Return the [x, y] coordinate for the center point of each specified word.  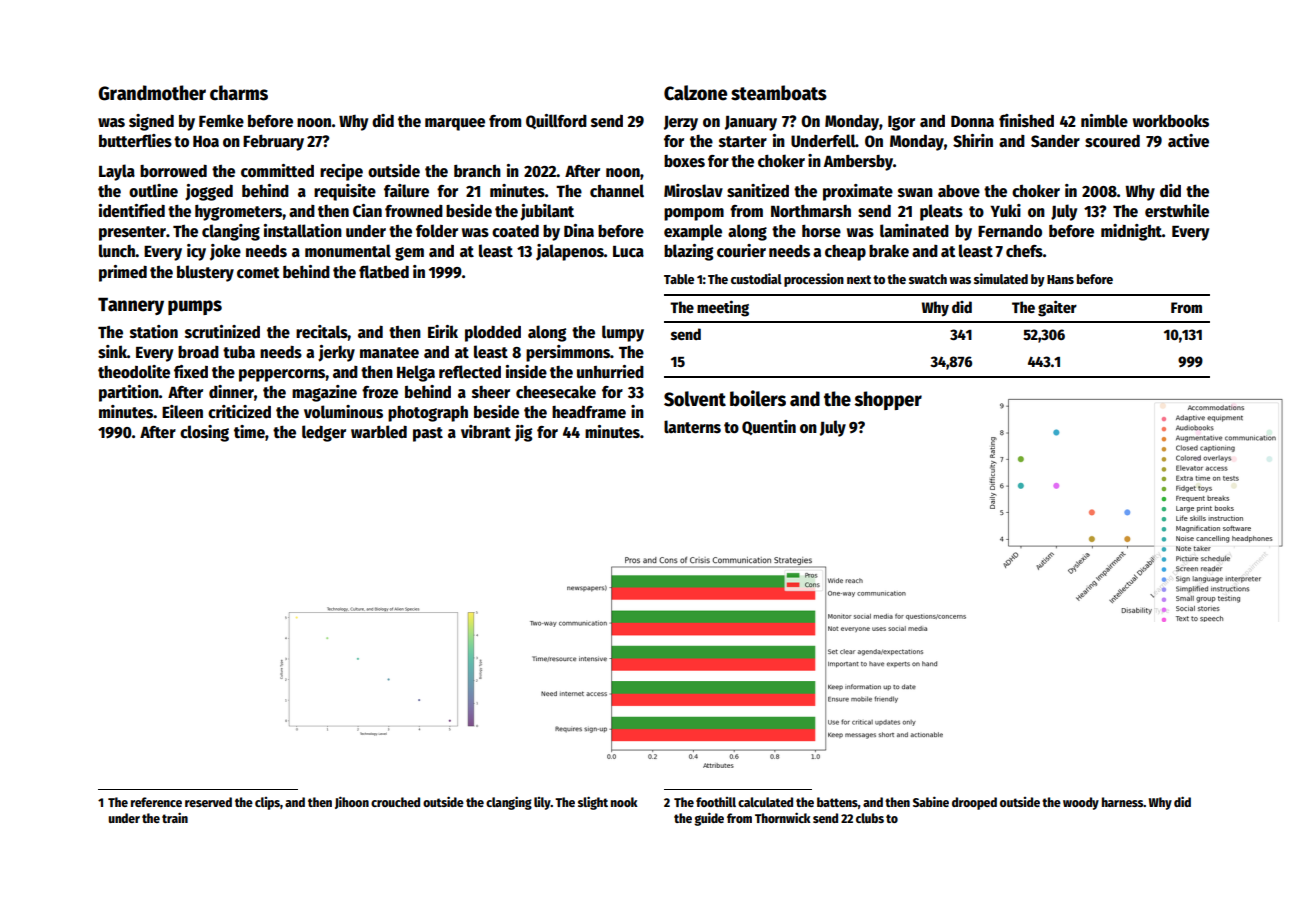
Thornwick [783, 817]
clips [267, 803]
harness [1122, 802]
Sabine [931, 801]
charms [239, 93]
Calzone [695, 93]
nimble [1104, 120]
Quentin [769, 427]
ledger [324, 433]
